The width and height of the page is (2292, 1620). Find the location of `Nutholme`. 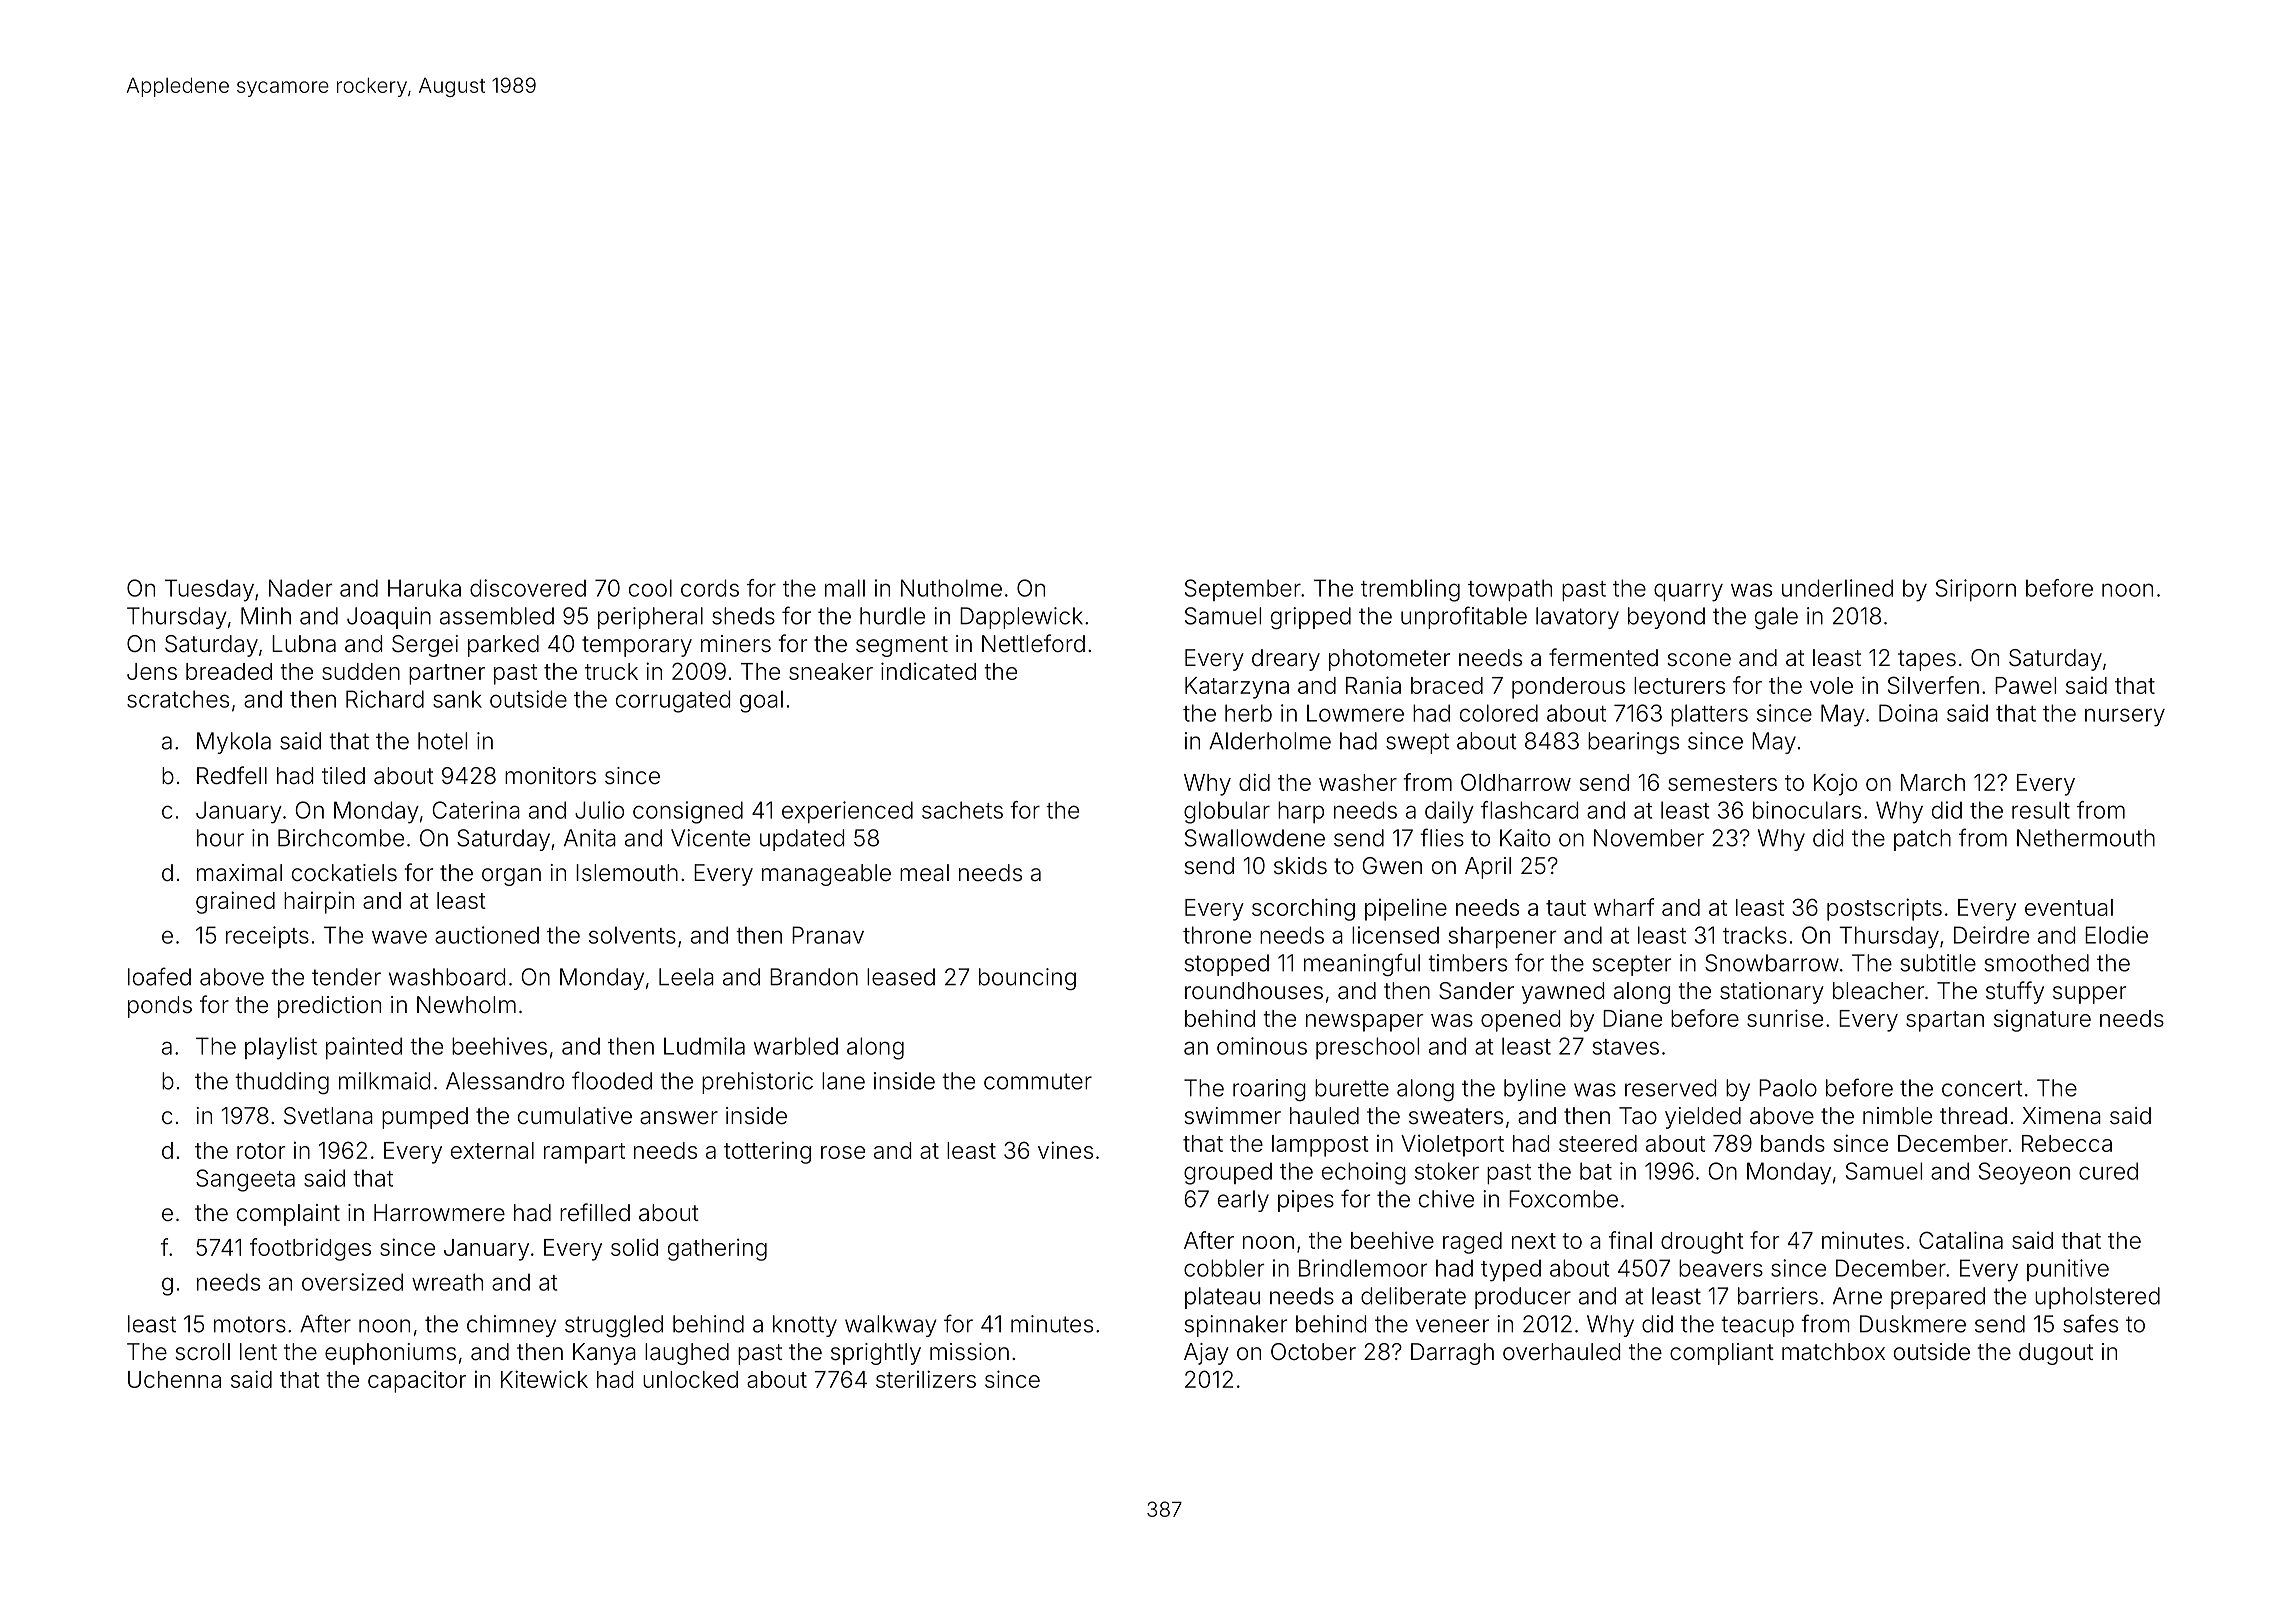

Nutholme is located at coordinates (951, 588).
